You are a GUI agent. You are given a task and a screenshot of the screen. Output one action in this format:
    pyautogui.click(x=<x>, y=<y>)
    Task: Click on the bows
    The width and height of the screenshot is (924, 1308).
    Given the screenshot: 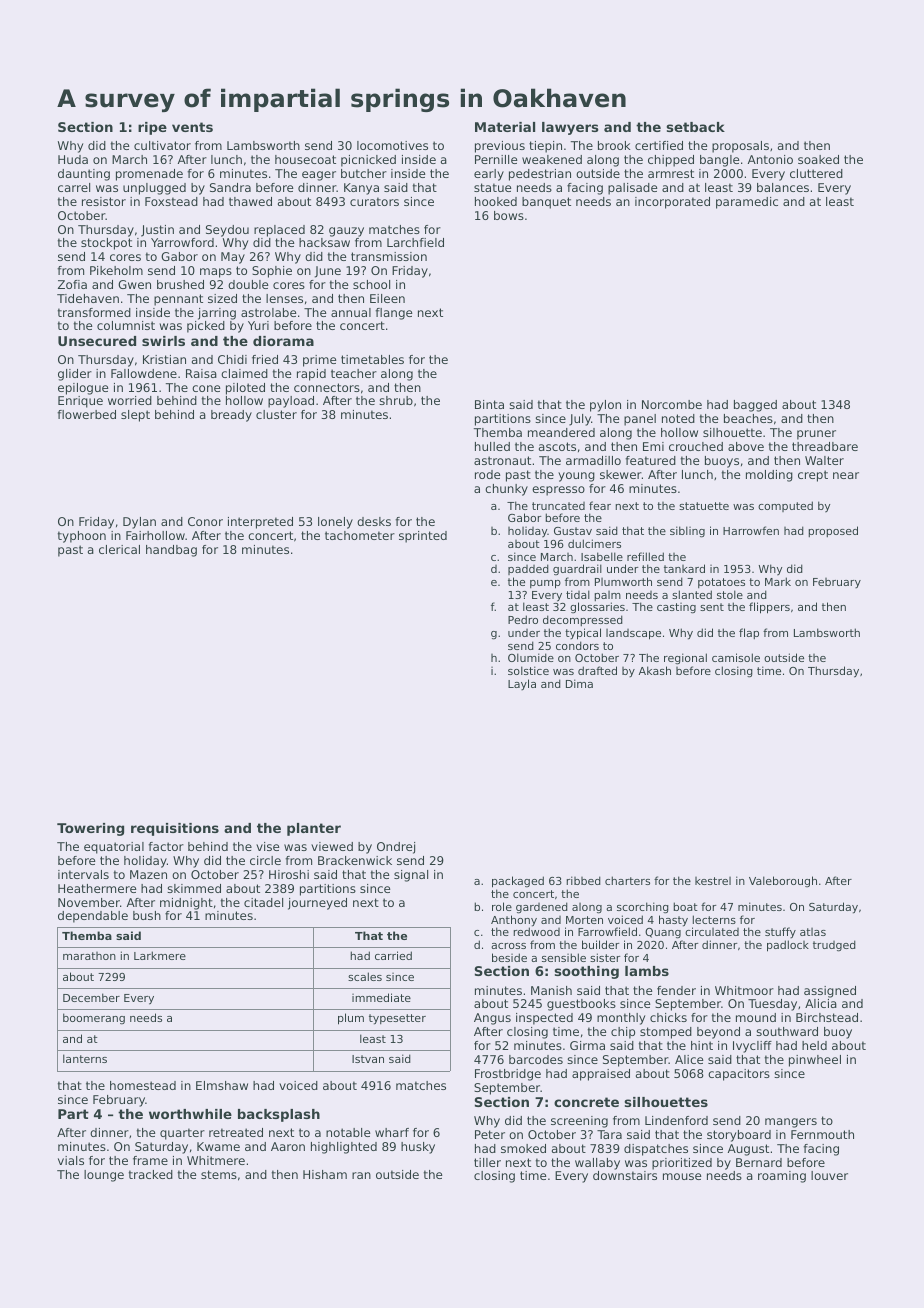 What is the action you would take?
    pyautogui.click(x=509, y=215)
